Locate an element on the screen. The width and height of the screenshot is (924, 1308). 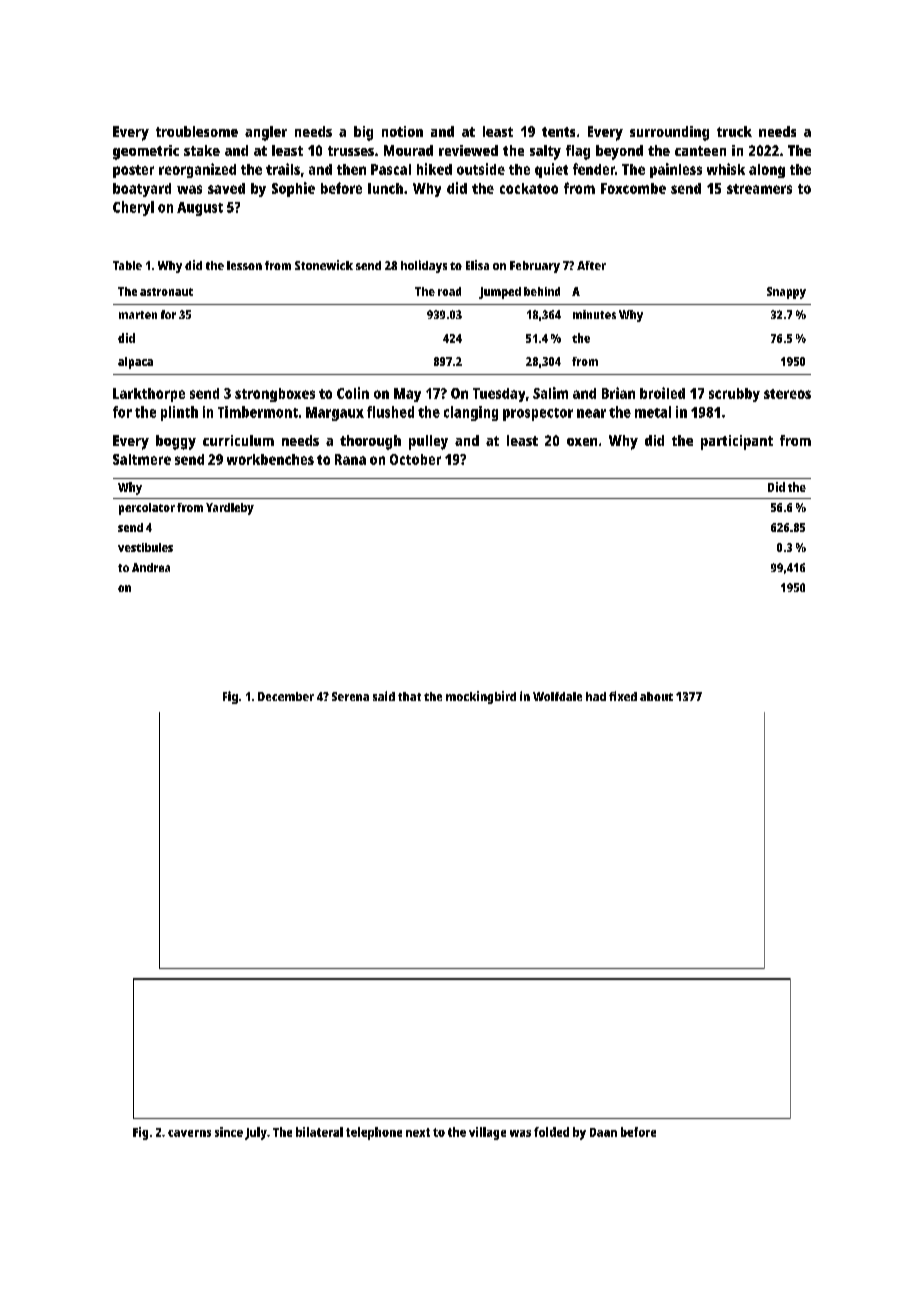
oxen is located at coordinates (582, 442).
